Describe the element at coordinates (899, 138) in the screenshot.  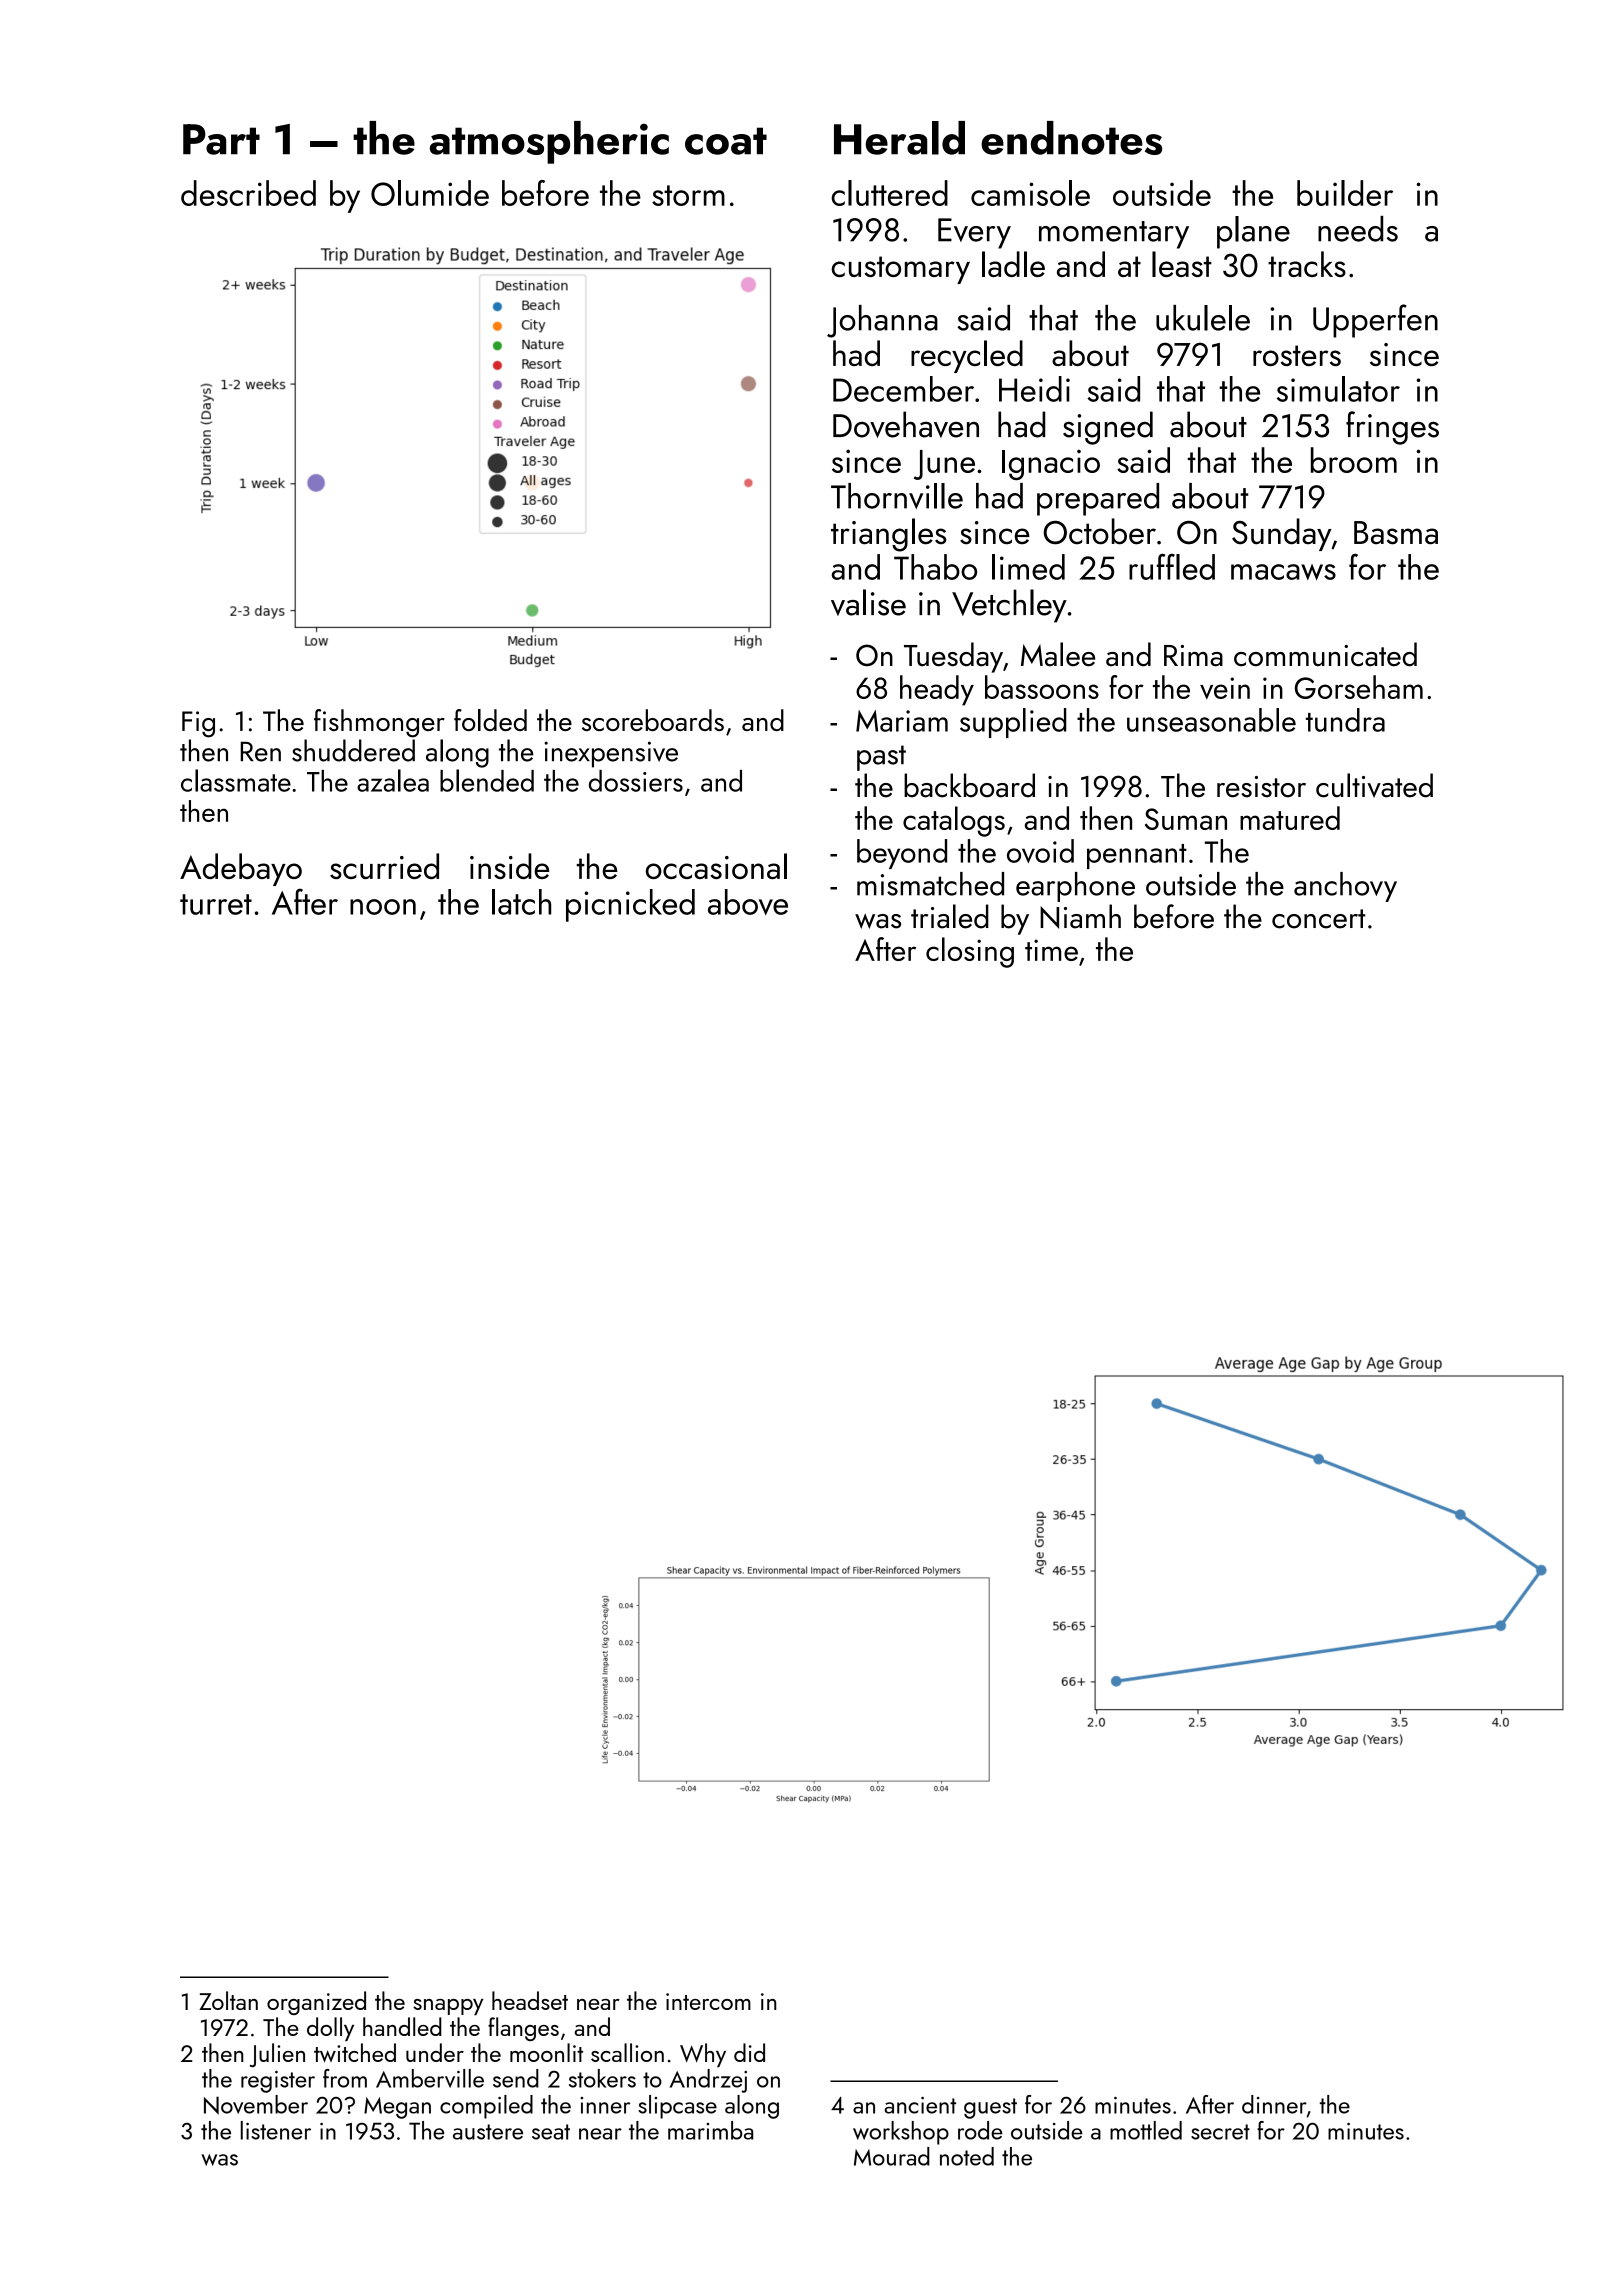
I see `Herald` at that location.
